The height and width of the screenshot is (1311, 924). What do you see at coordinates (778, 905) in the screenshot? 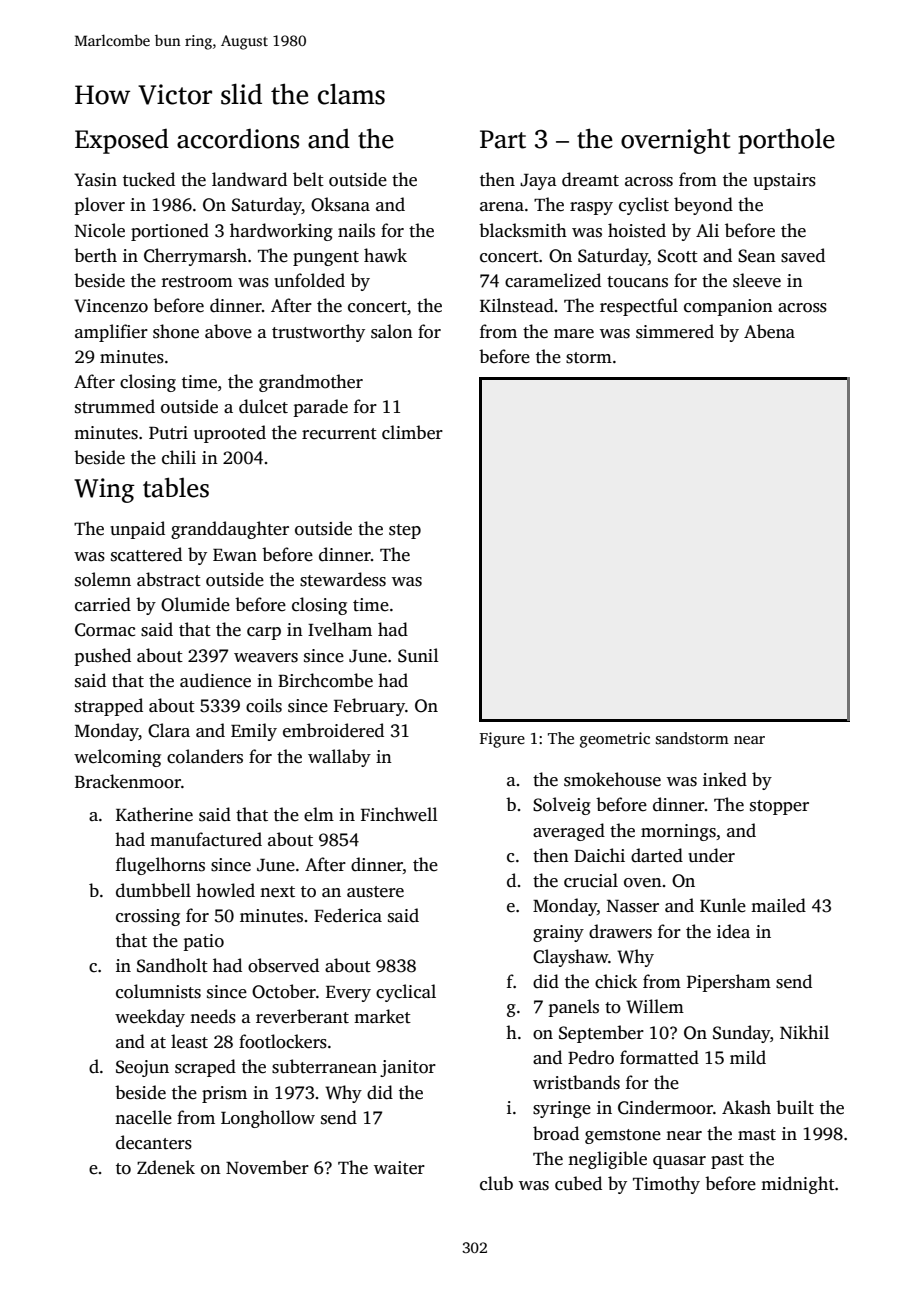
I see `mailed` at bounding box center [778, 905].
